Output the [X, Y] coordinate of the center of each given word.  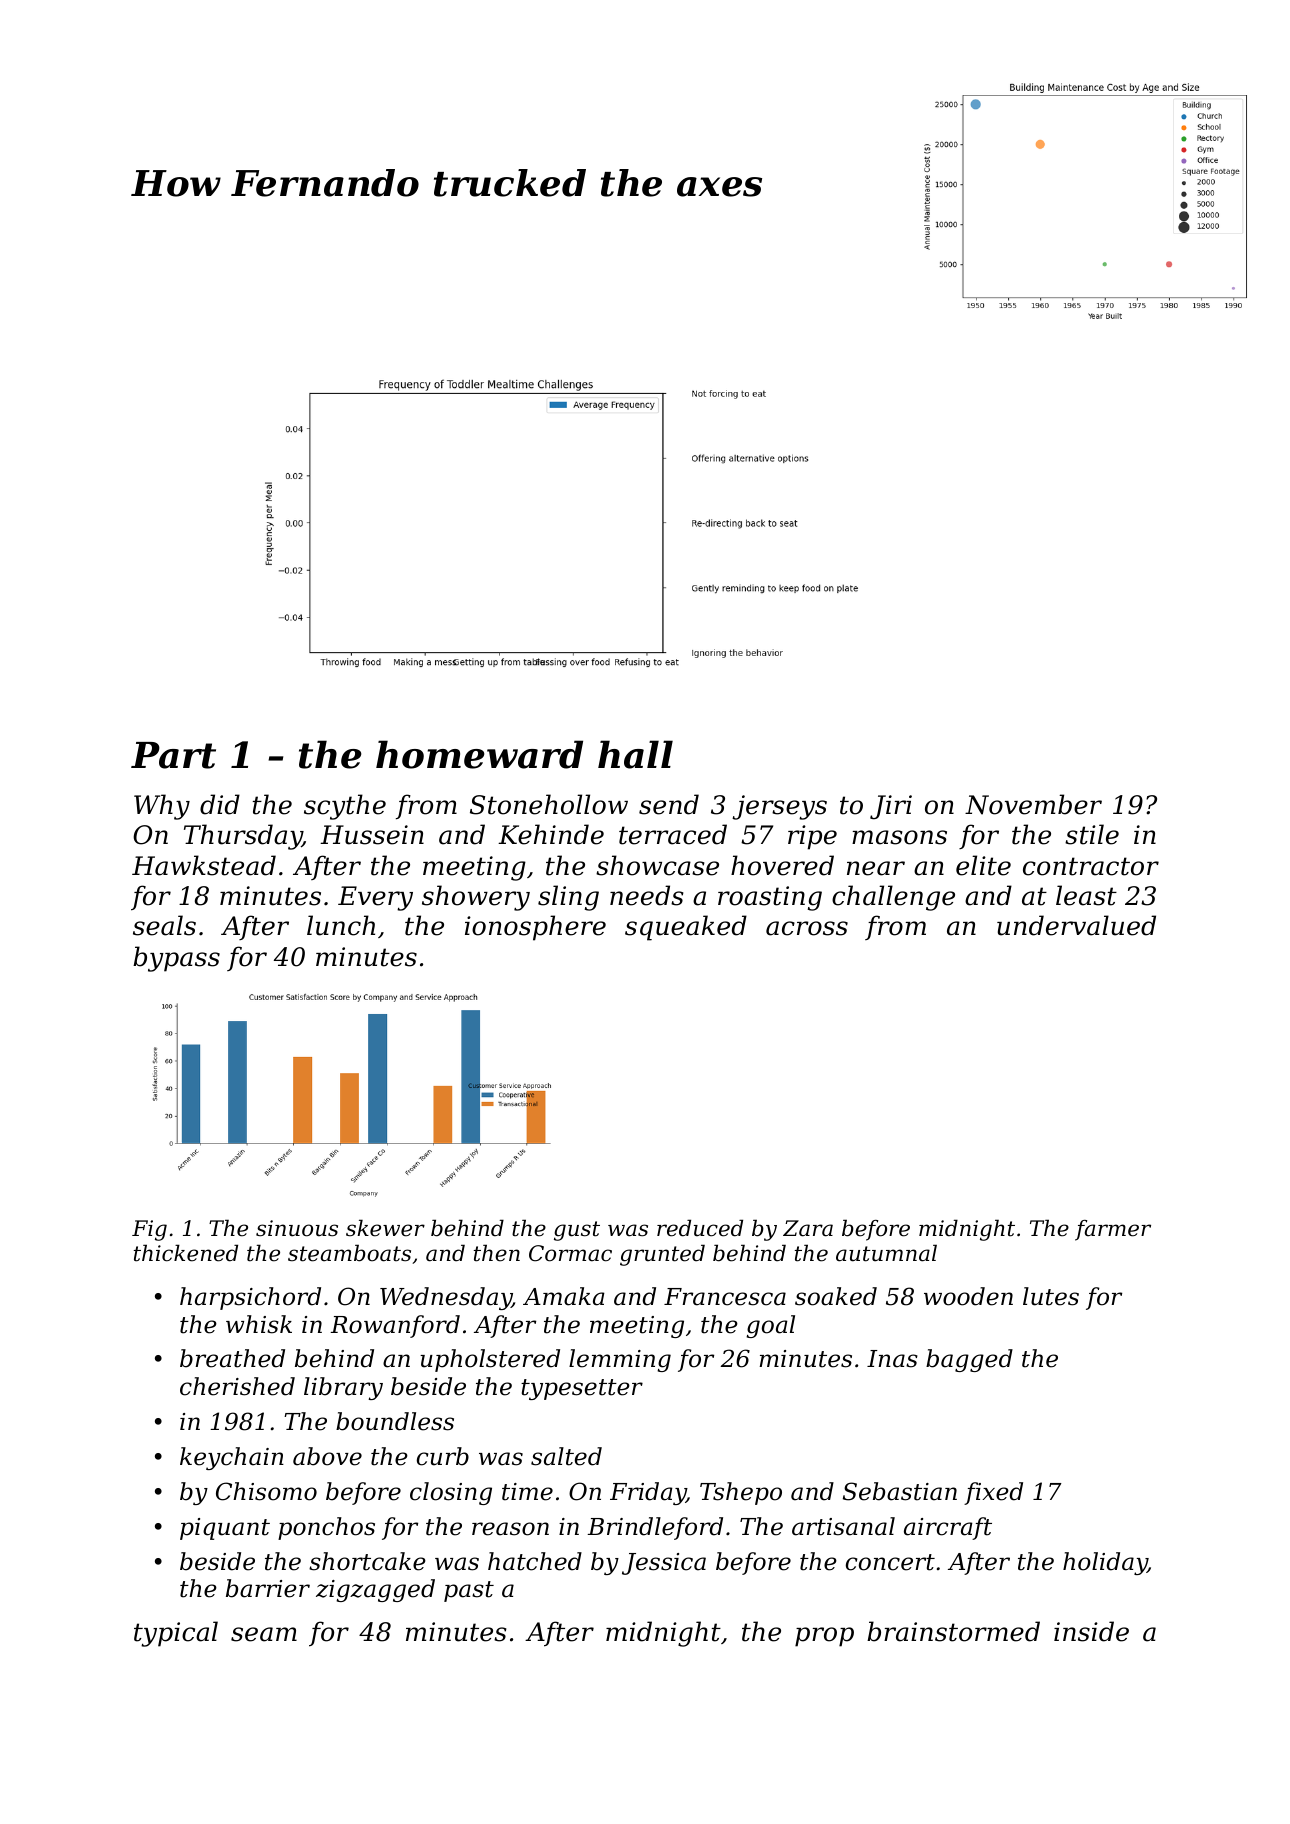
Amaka [564, 1296]
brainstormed [953, 1631]
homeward [479, 754]
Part [173, 755]
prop [824, 1637]
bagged [969, 1360]
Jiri [891, 807]
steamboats [349, 1253]
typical [176, 1634]
